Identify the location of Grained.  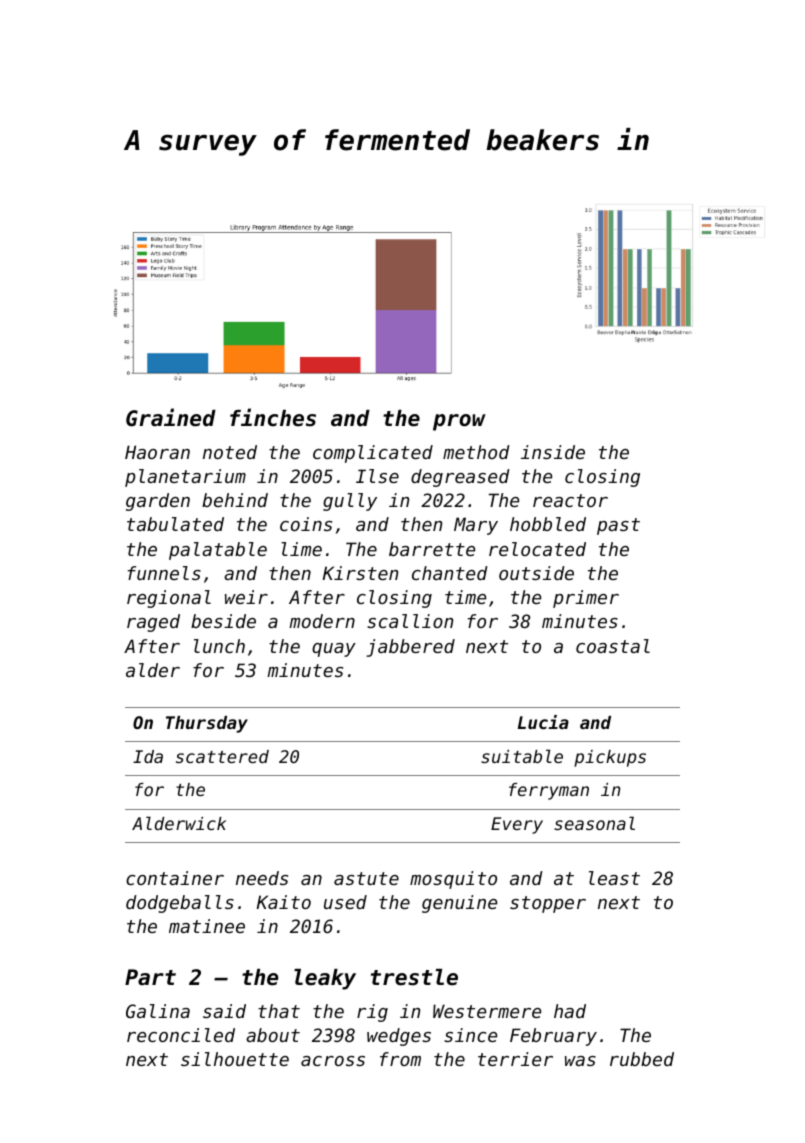
(171, 417).
